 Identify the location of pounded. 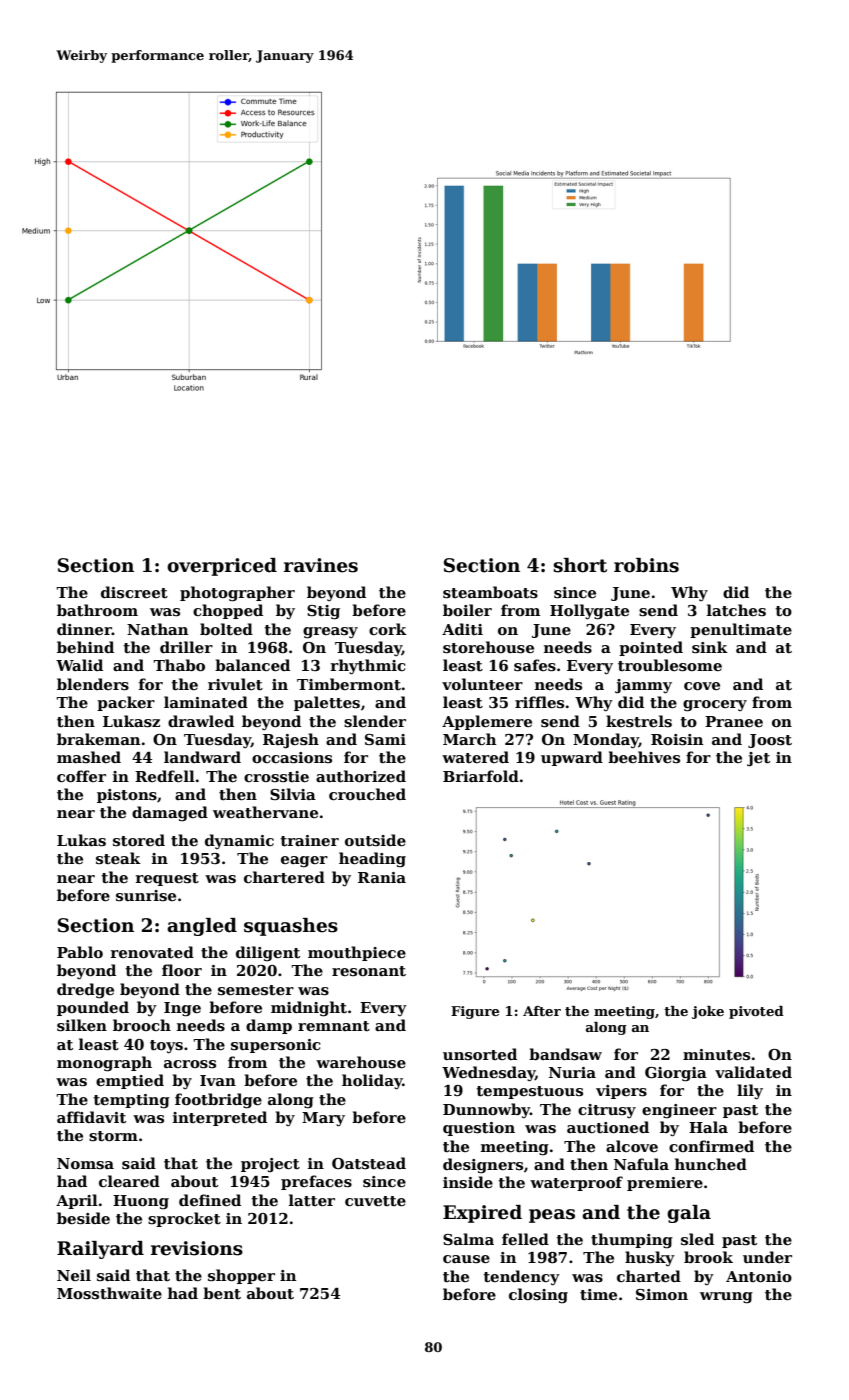
(93, 1008).
